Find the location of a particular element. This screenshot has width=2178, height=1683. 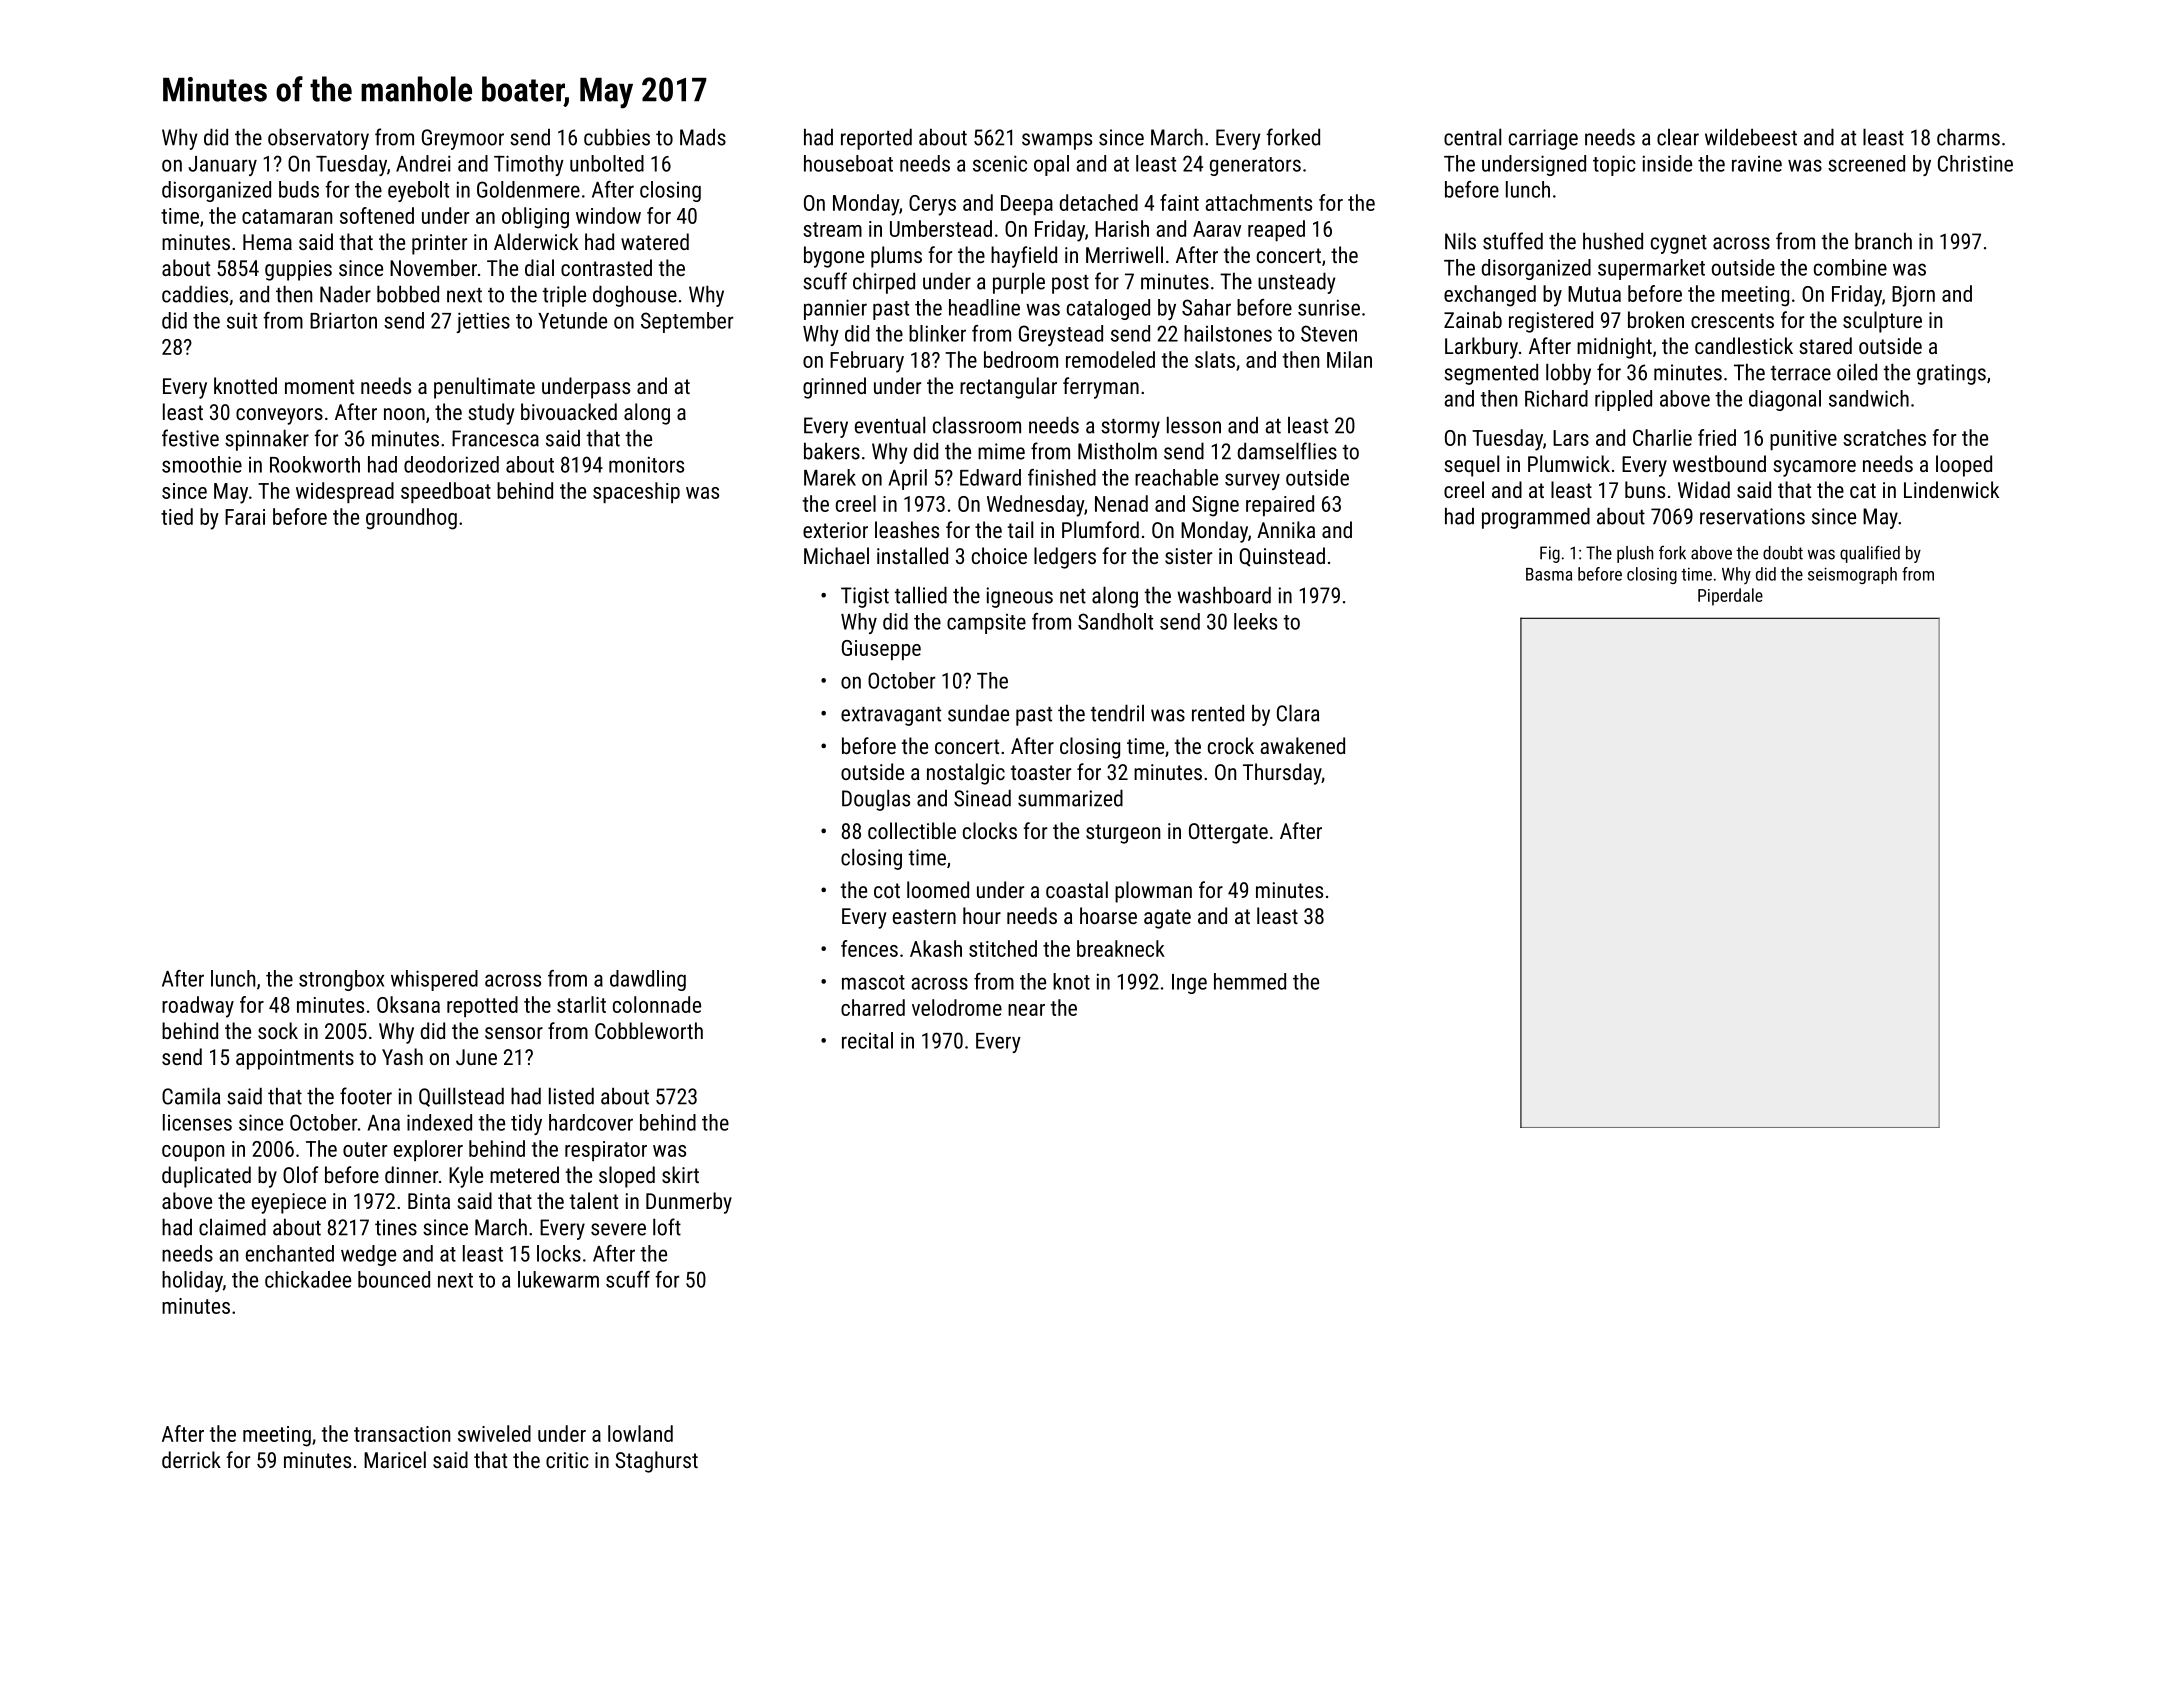

central is located at coordinates (1472, 137).
